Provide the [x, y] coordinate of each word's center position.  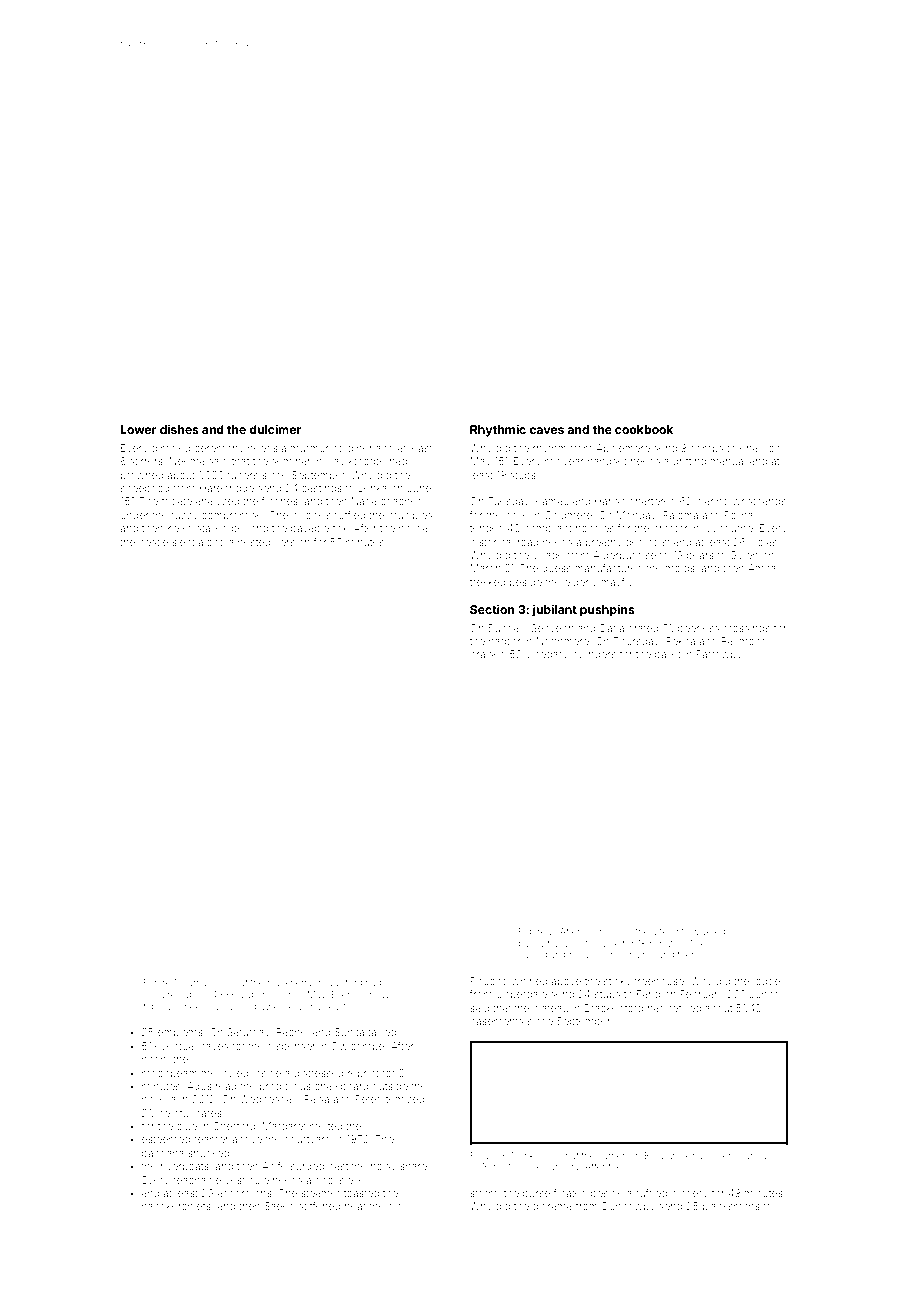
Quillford [344, 982]
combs [706, 448]
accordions [245, 1193]
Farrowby [719, 655]
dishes [179, 429]
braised [488, 654]
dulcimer [275, 429]
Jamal [195, 982]
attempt [668, 933]
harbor [505, 641]
